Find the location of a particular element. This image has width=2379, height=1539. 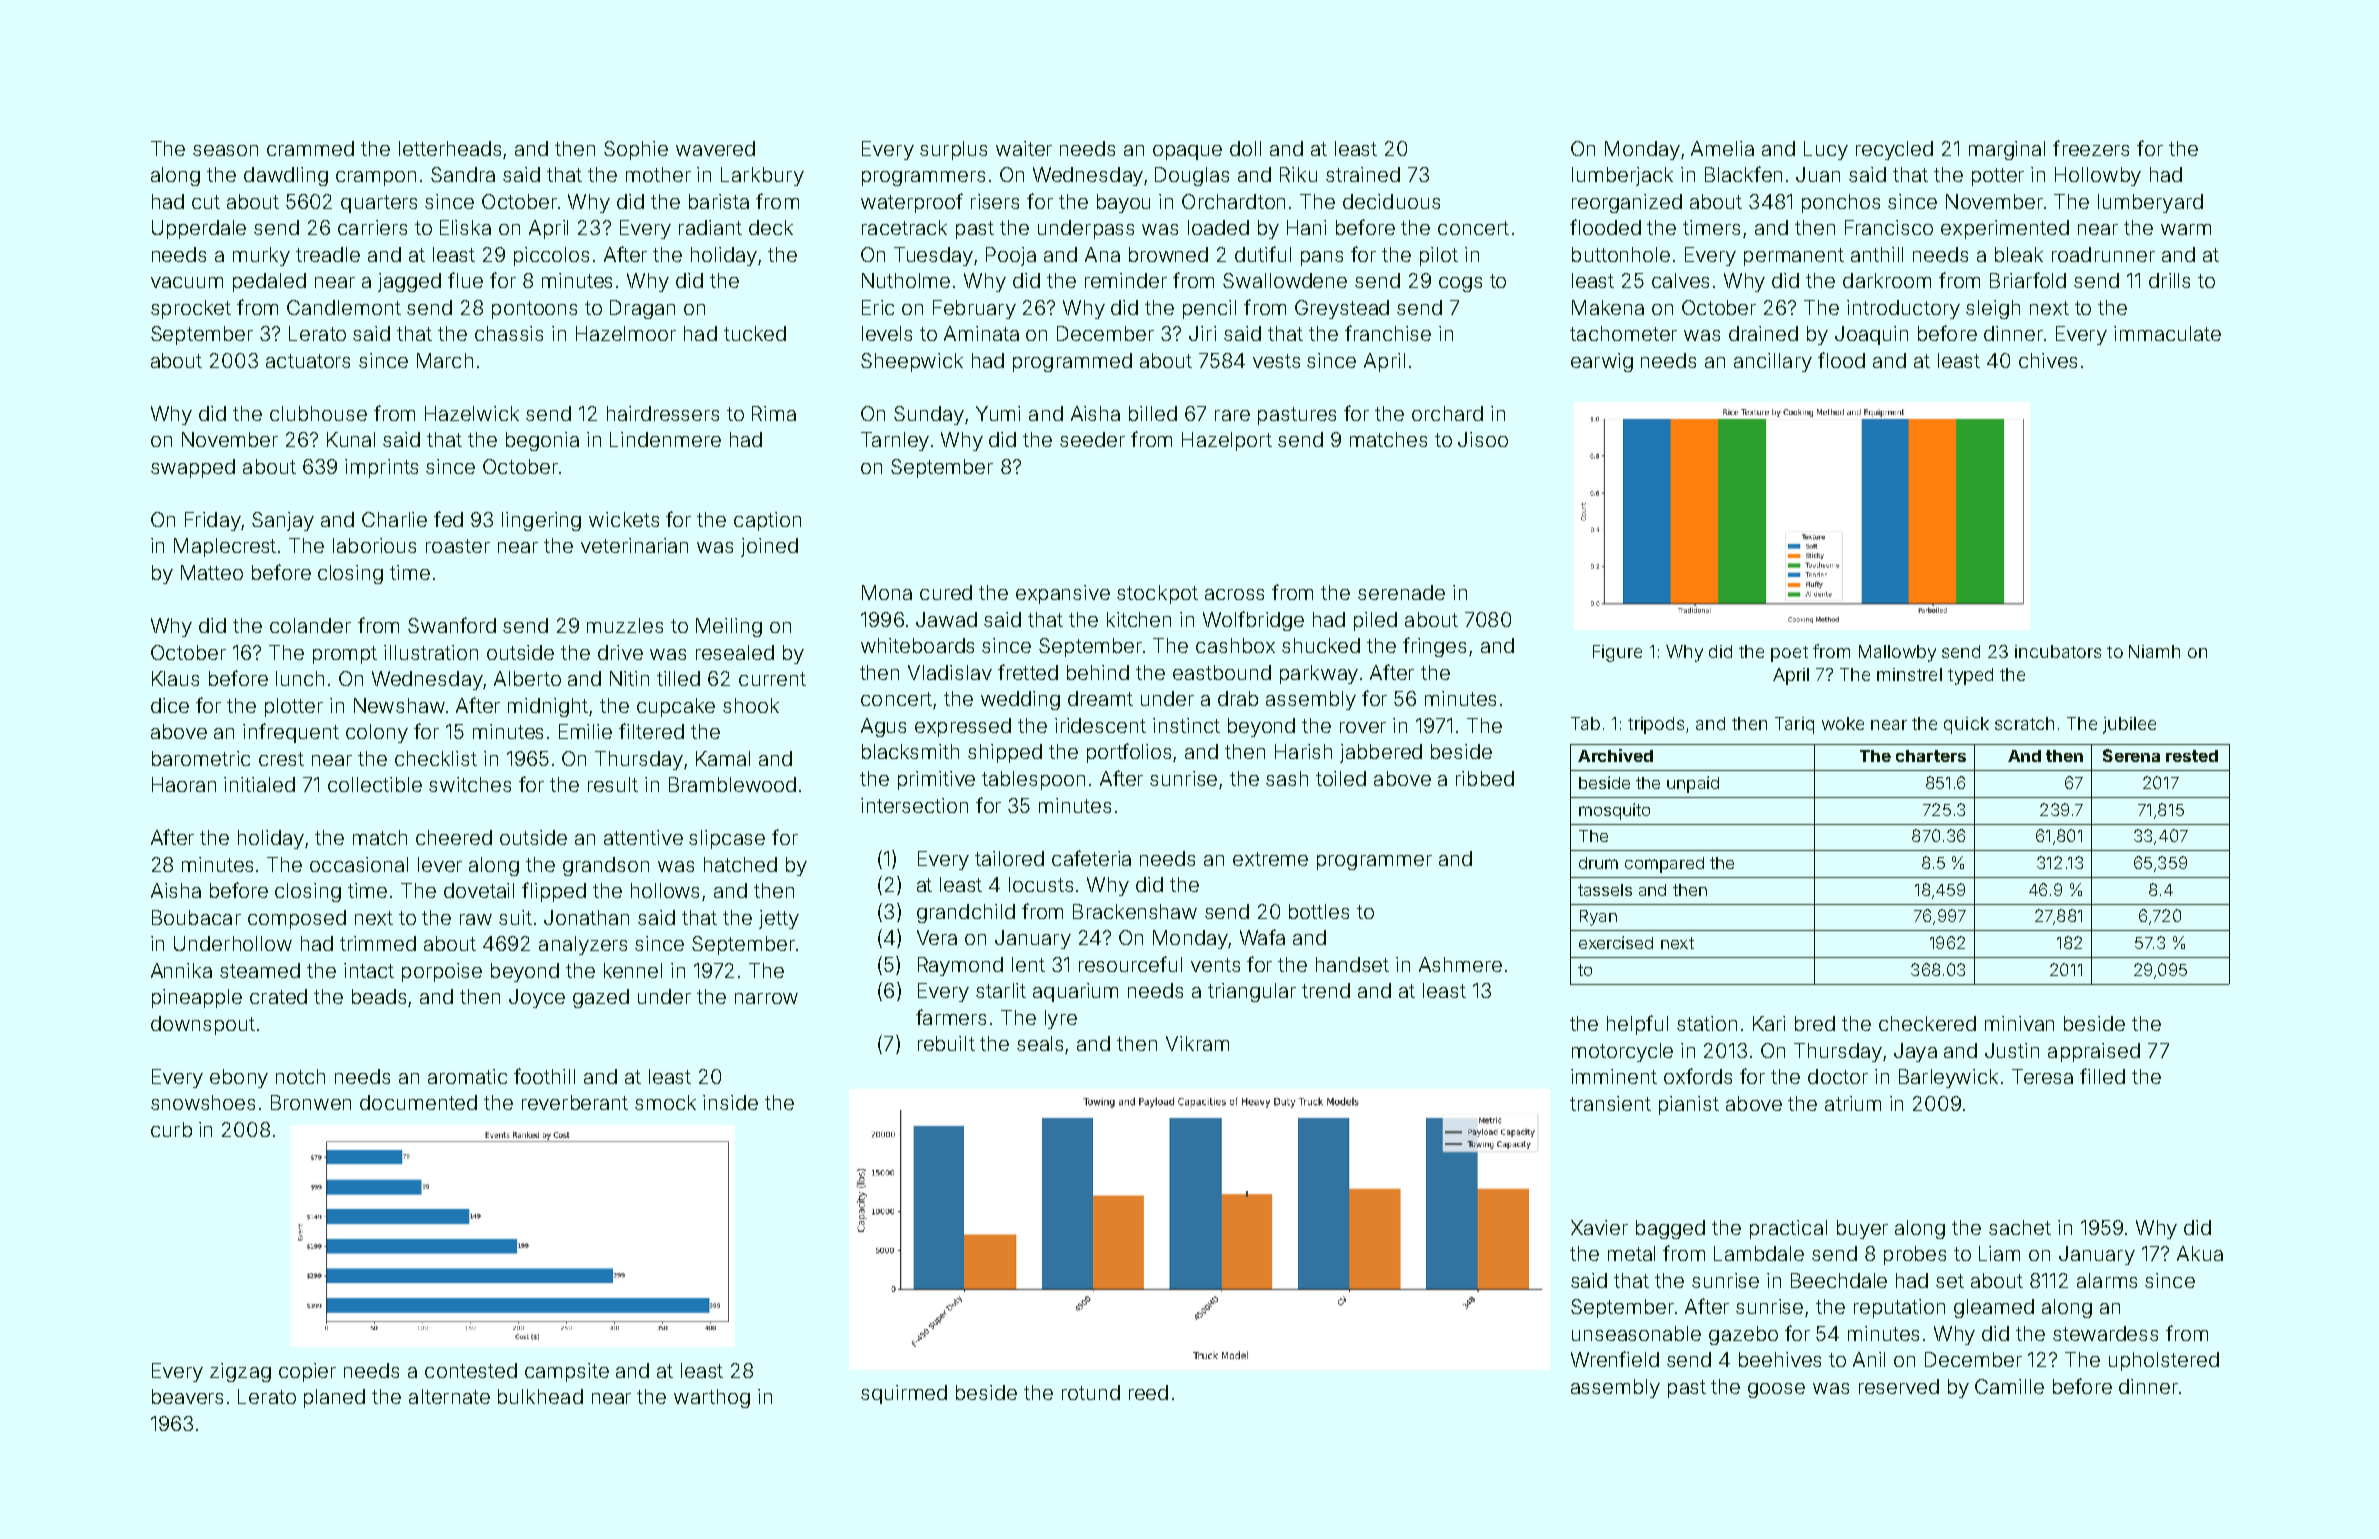

warm is located at coordinates (2186, 229).
